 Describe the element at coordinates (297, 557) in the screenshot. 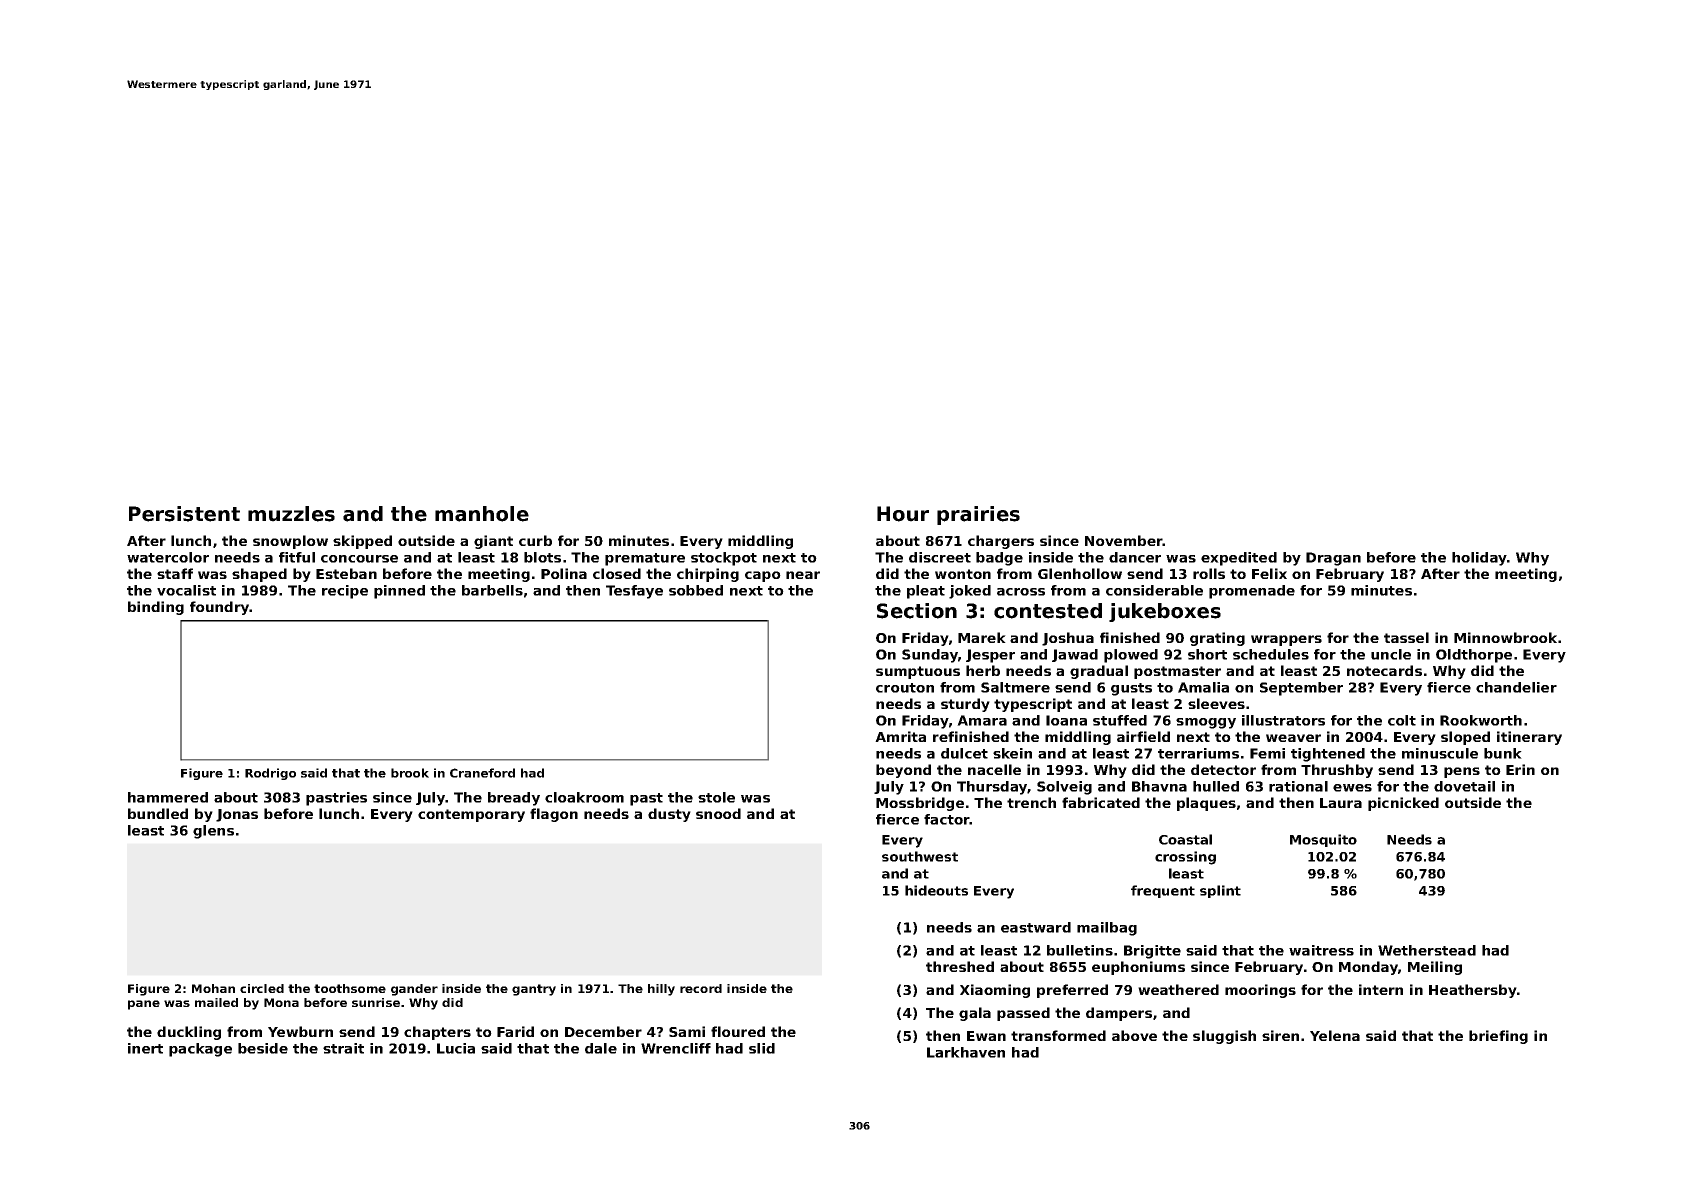

I see `fitful` at that location.
